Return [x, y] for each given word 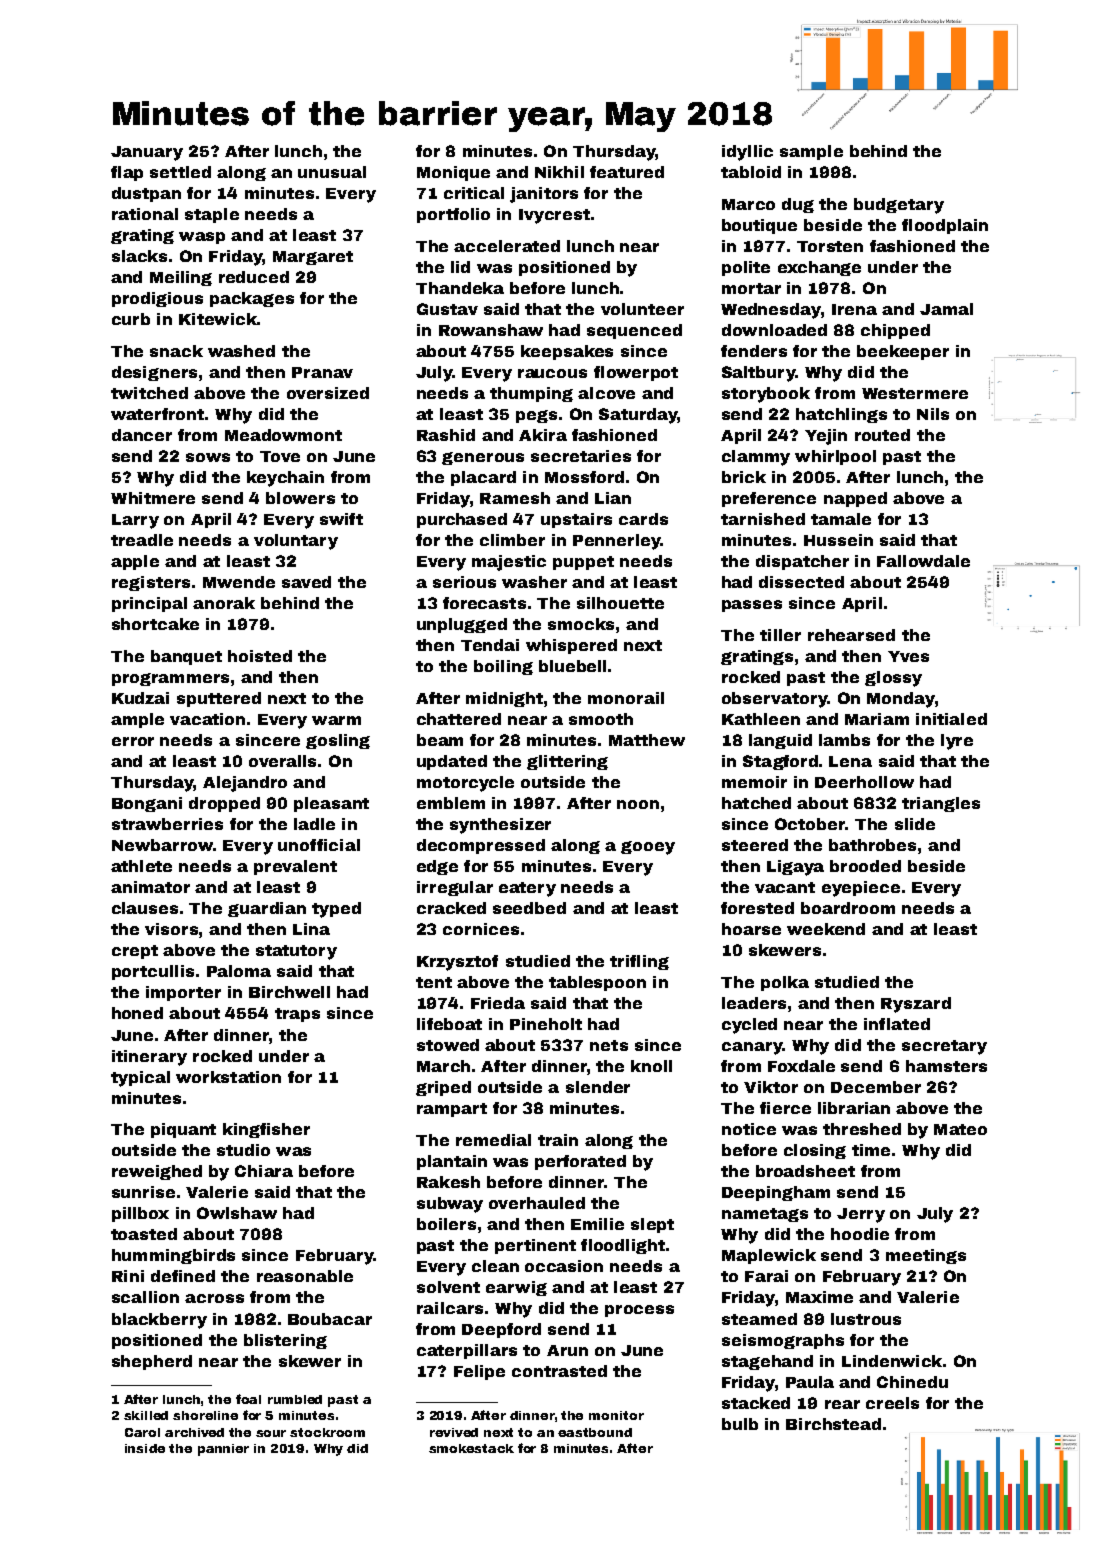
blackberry [159, 1321]
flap [127, 173]
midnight [504, 699]
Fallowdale [923, 561]
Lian [613, 498]
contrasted [559, 1371]
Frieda [498, 1003]
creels [892, 1403]
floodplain [945, 226]
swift [341, 519]
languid [780, 741]
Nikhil [559, 172]
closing [815, 1151]
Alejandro [245, 784]
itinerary [149, 1058]
